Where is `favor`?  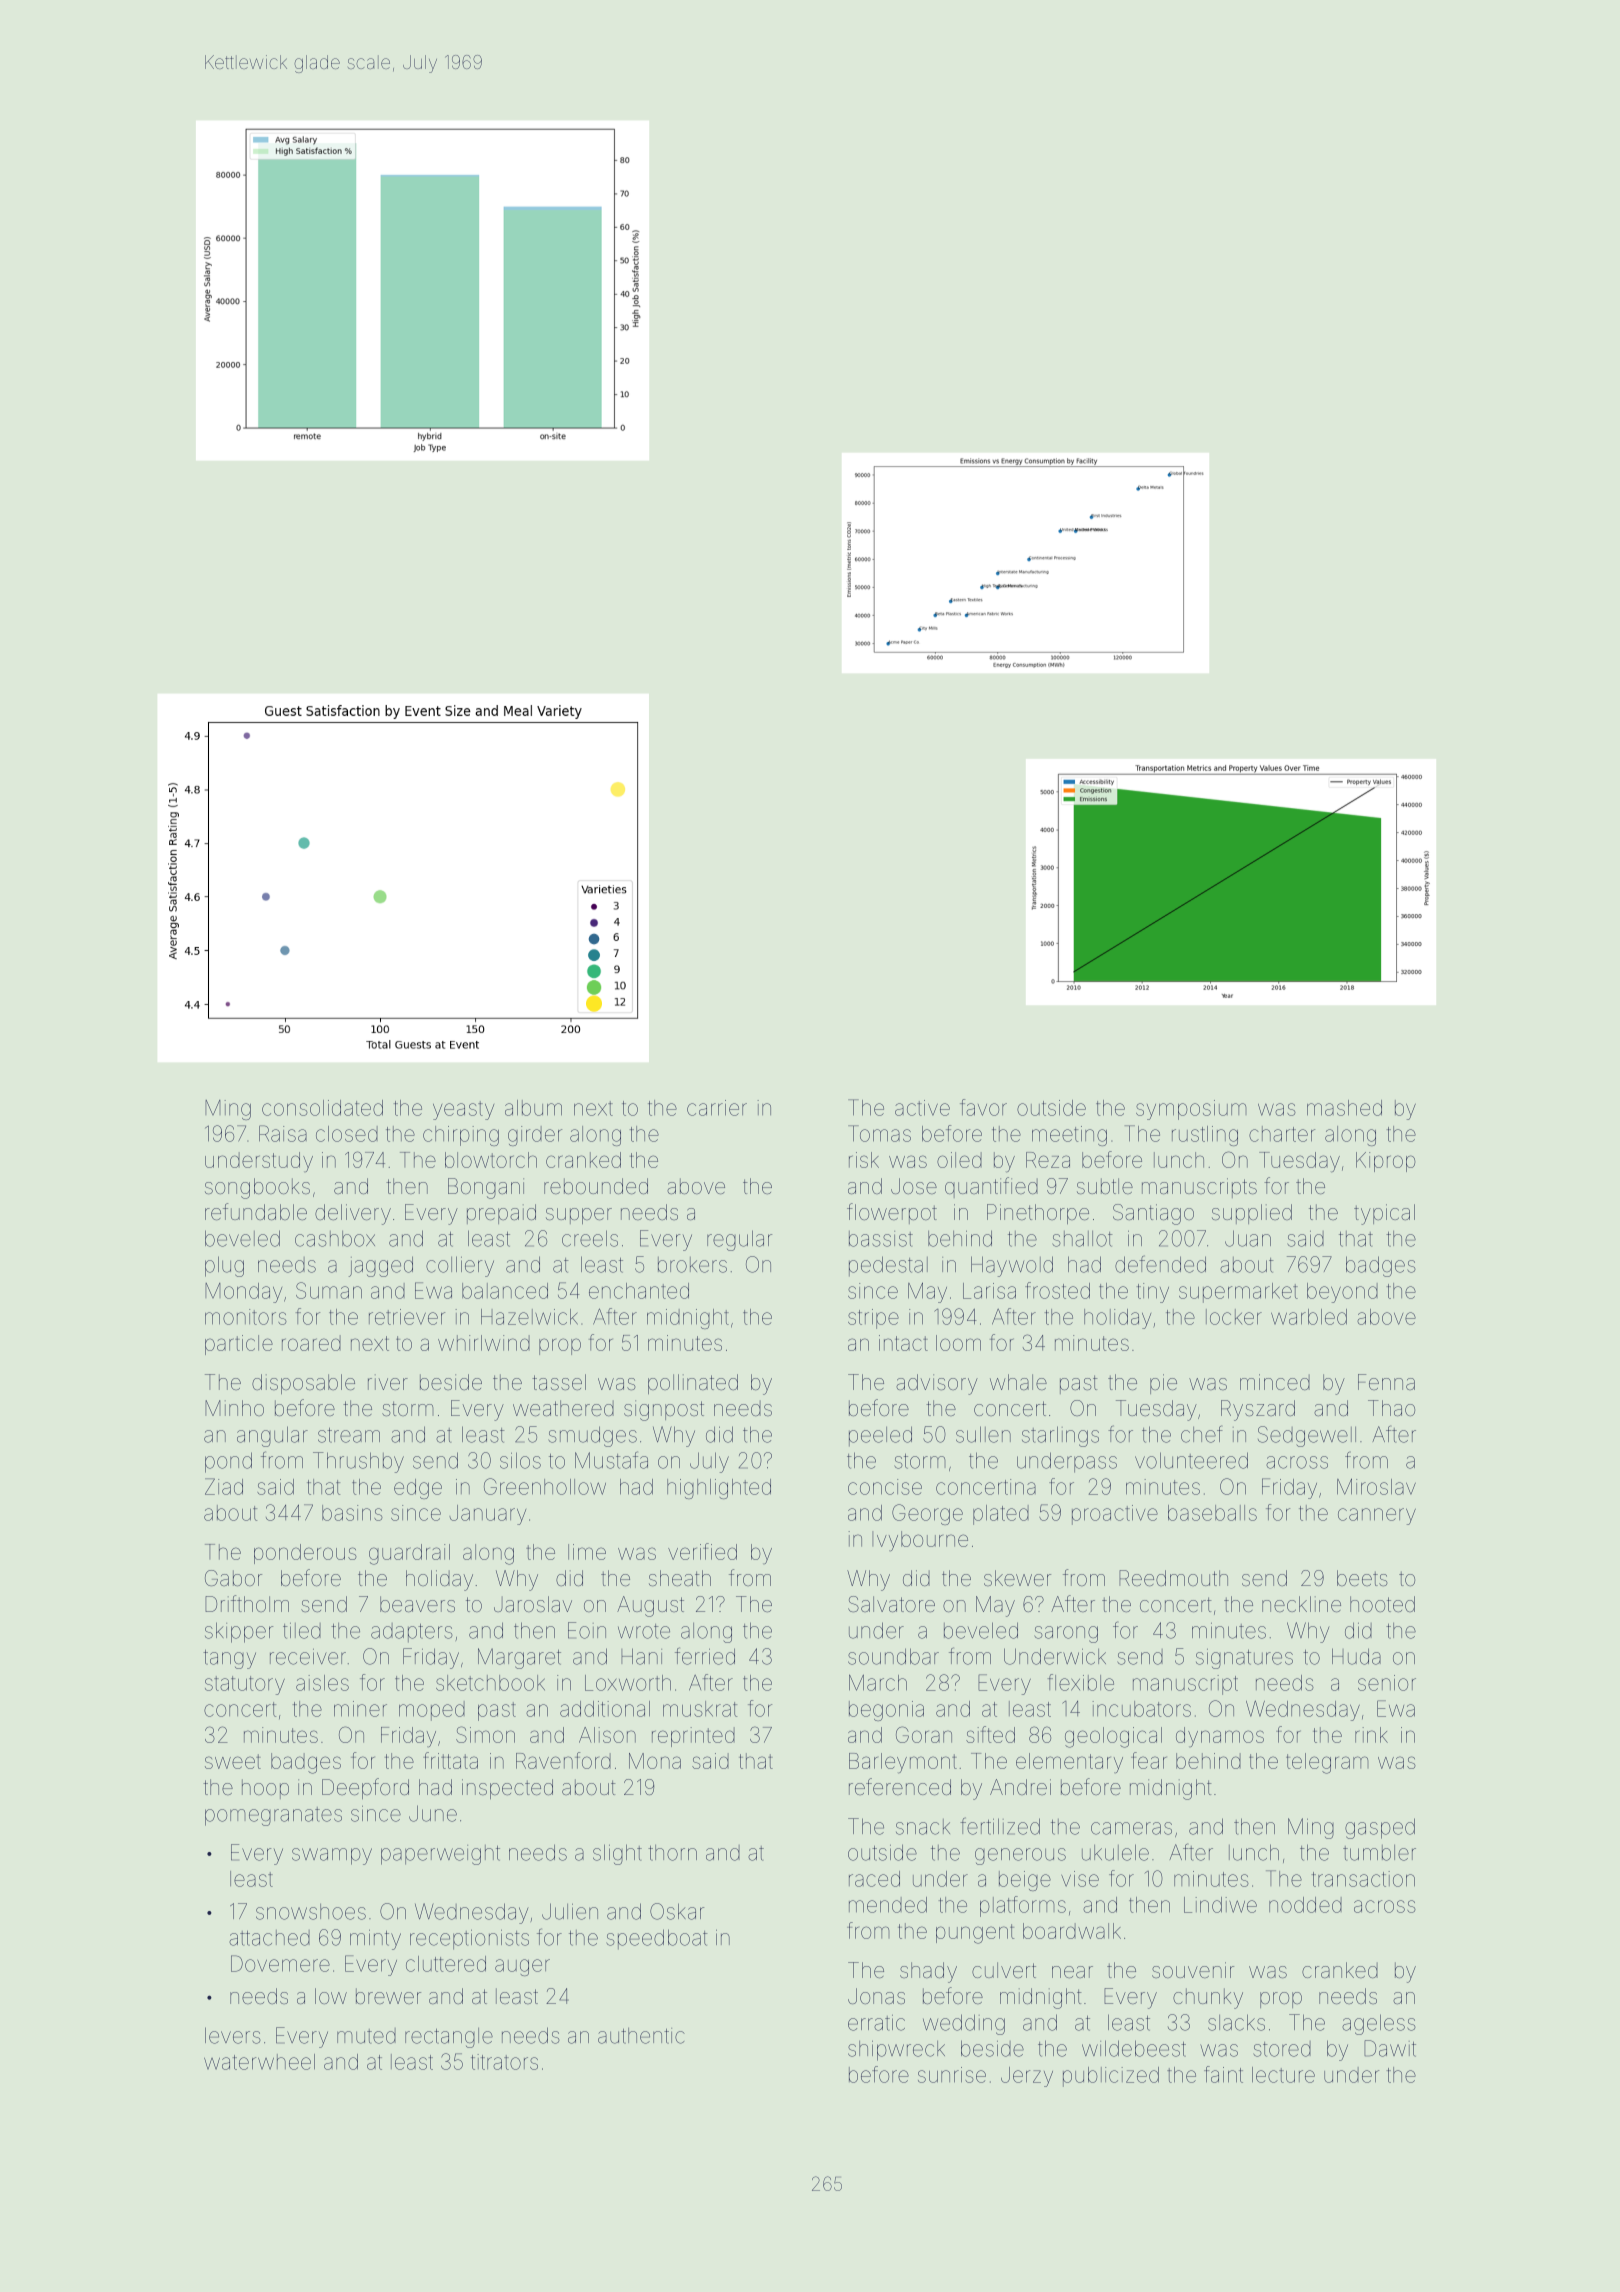 favor is located at coordinates (983, 1107).
